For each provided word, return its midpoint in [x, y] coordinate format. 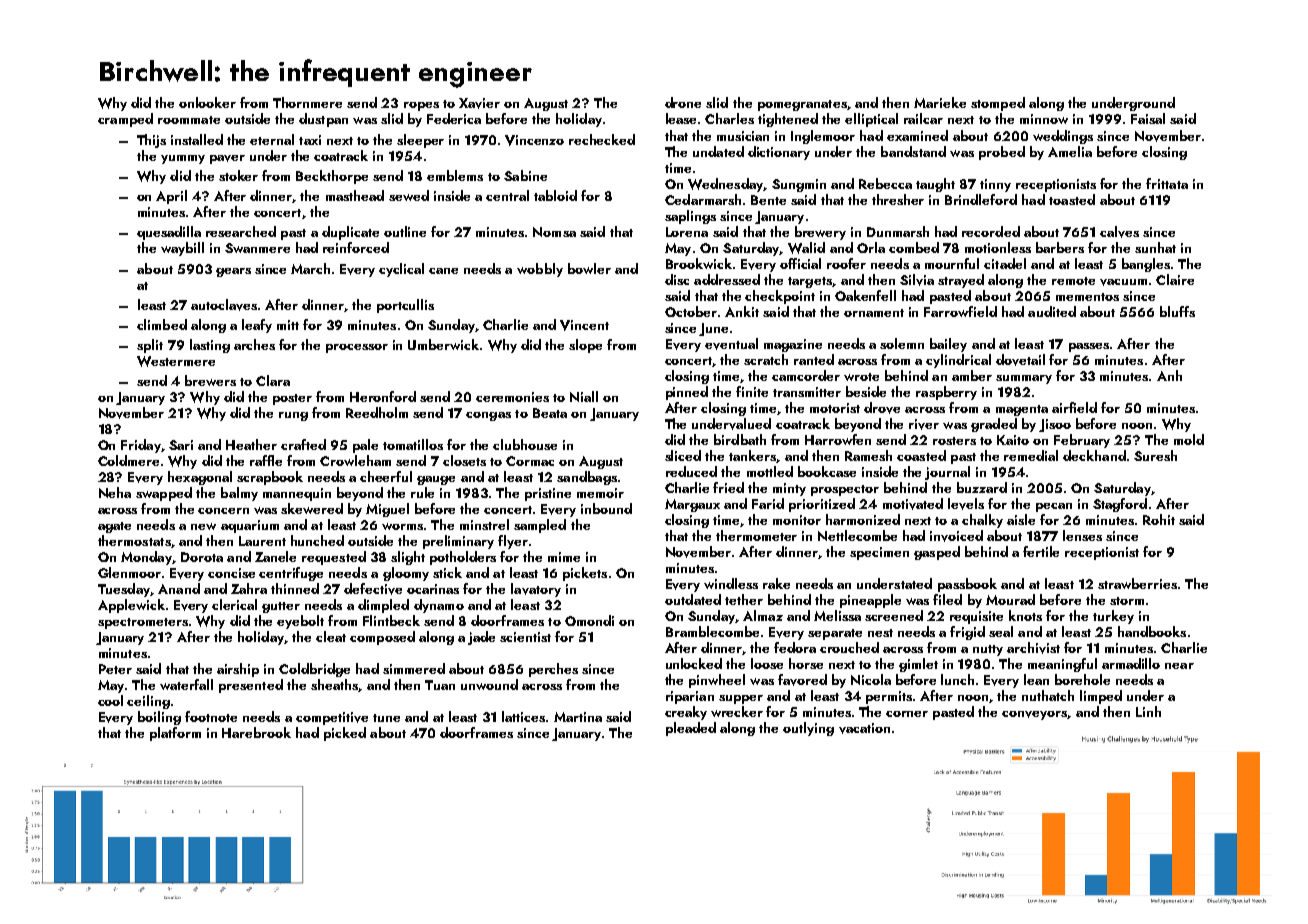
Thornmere [307, 102]
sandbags [587, 478]
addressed [727, 279]
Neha [115, 492]
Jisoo [1055, 425]
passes [1089, 347]
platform [175, 734]
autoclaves [224, 305]
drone [683, 102]
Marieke [940, 102]
